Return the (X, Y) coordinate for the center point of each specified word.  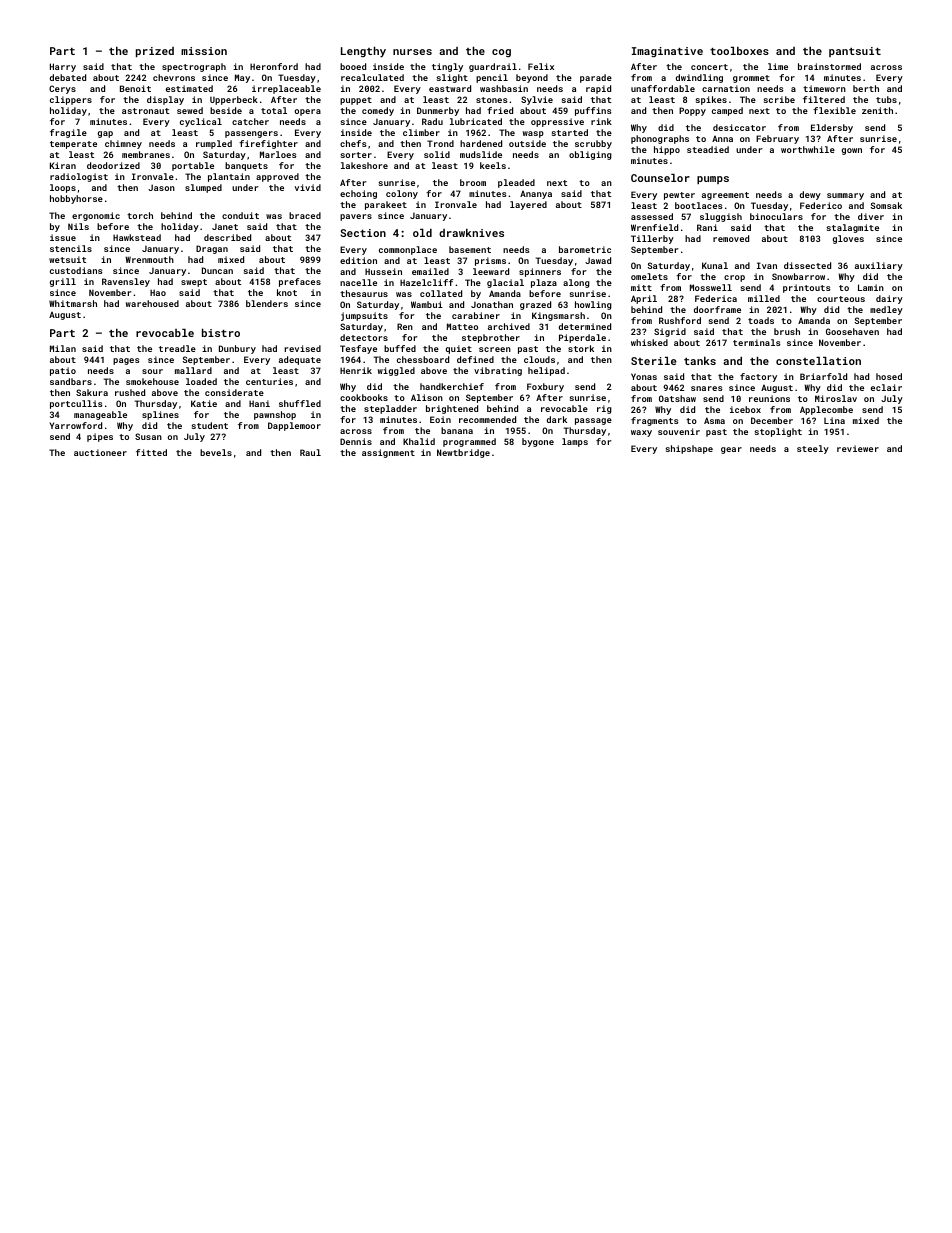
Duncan (217, 270)
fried (500, 110)
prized (155, 52)
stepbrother (491, 338)
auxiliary (879, 266)
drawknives (471, 233)
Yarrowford (76, 425)
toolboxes (739, 51)
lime (778, 66)
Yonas (644, 376)
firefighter (268, 144)
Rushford (680, 320)
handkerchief (452, 386)
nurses (412, 52)
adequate (300, 360)
